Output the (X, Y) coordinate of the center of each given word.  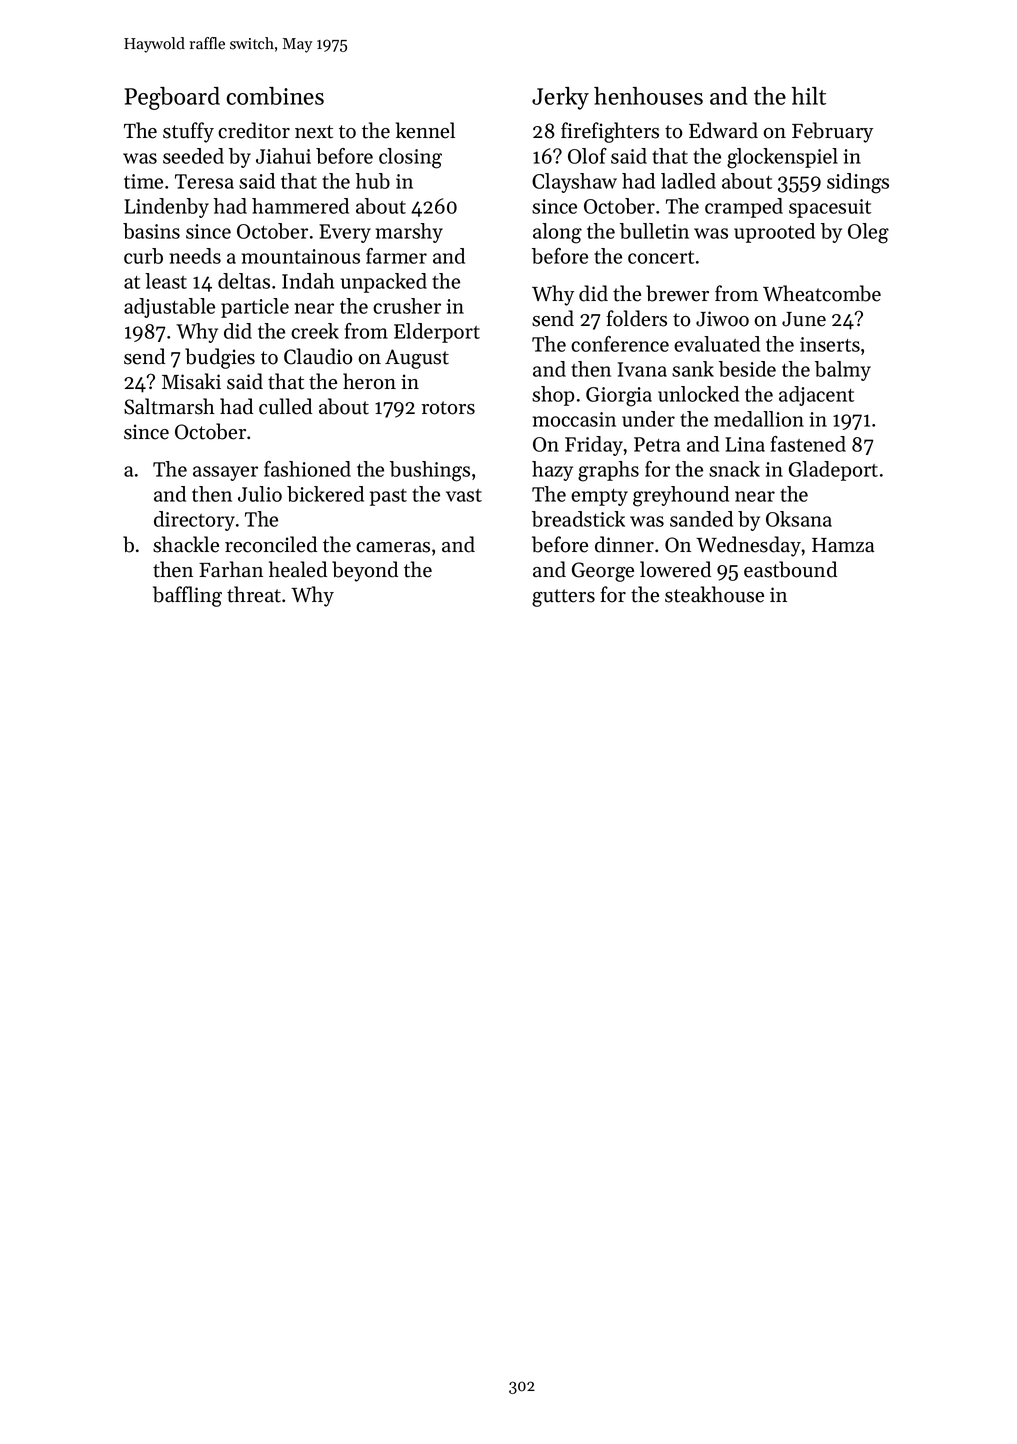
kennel (425, 130)
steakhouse (714, 594)
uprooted (774, 233)
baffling (187, 596)
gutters (563, 598)
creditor (254, 130)
